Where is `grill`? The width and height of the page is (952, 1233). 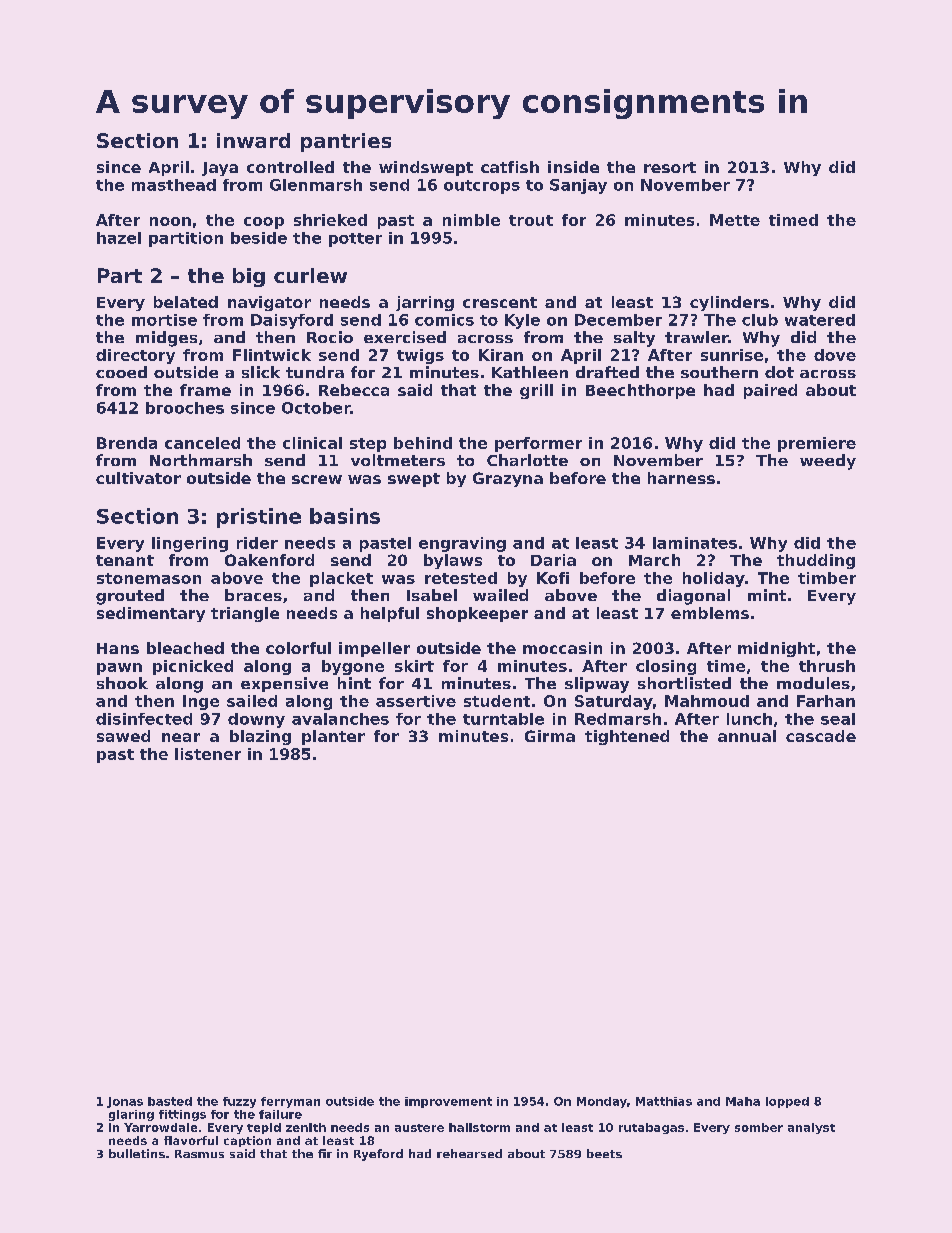 grill is located at coordinates (536, 391).
